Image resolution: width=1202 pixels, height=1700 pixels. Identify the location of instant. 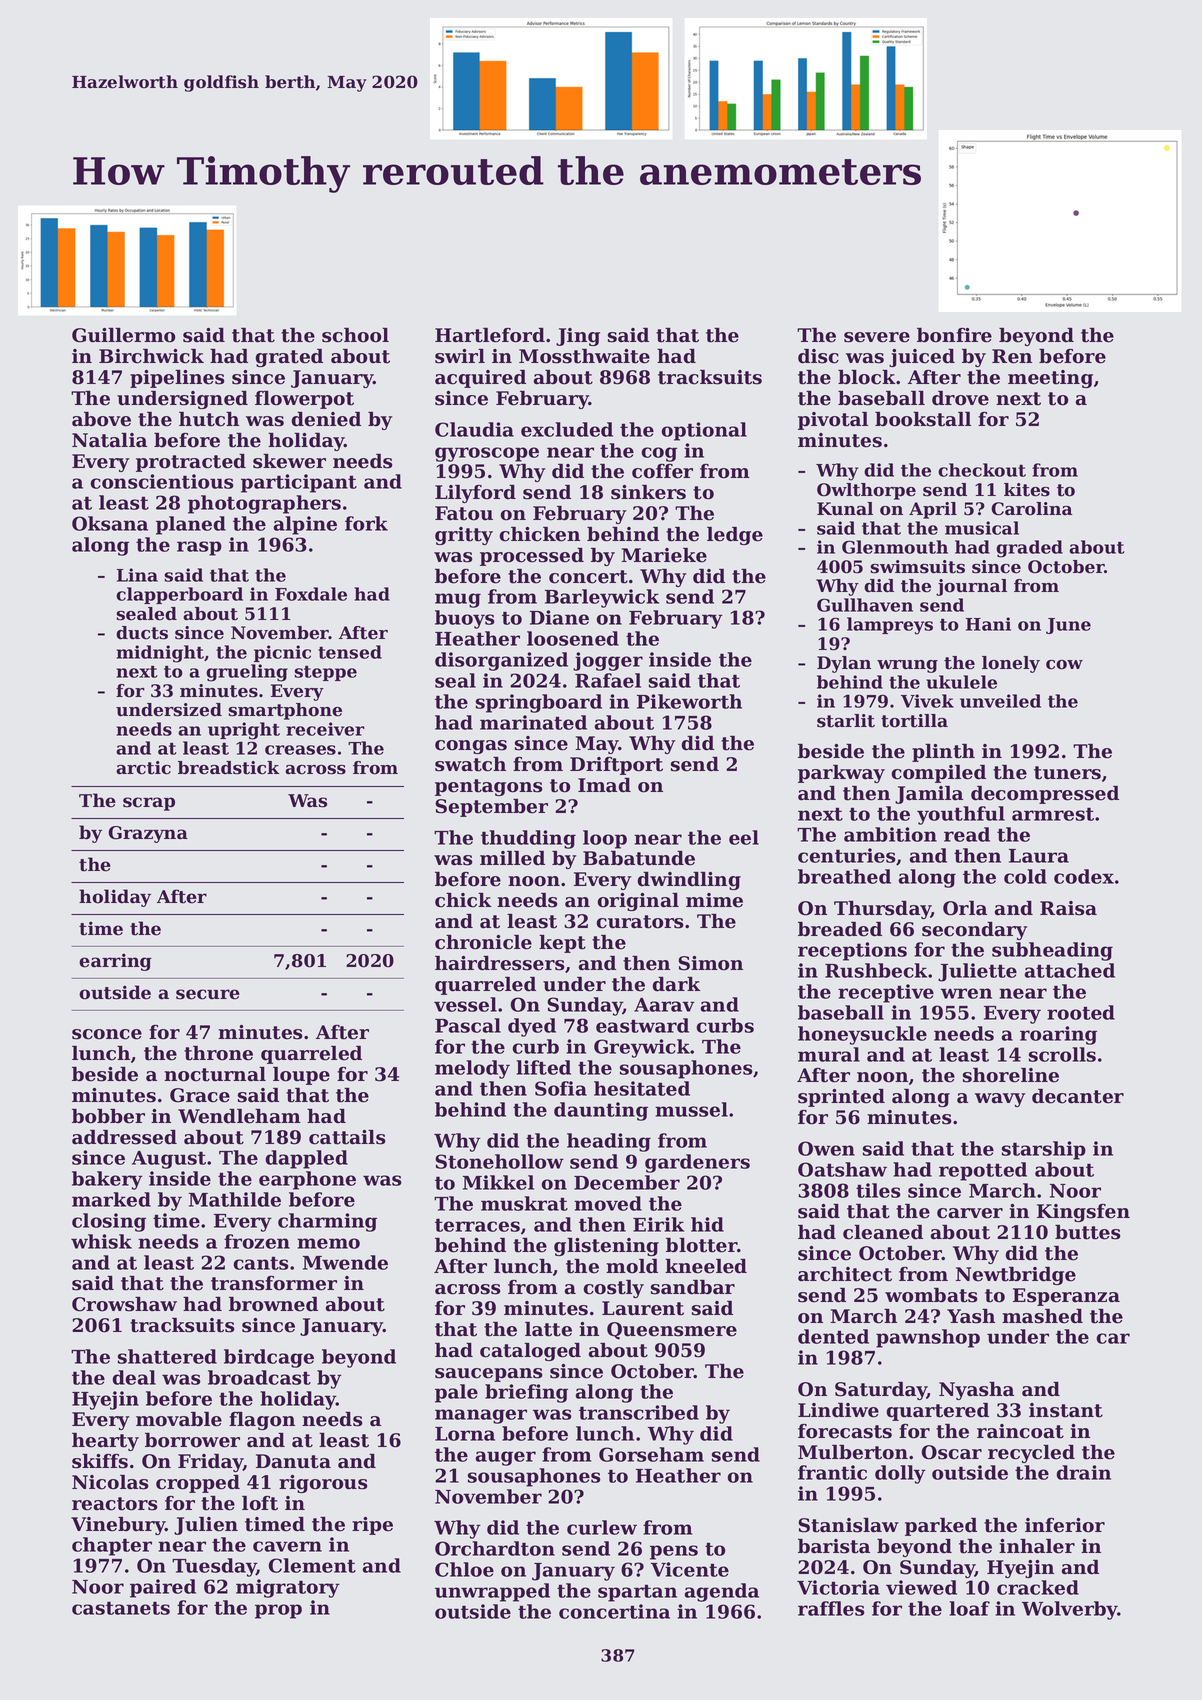
(1066, 1410).
